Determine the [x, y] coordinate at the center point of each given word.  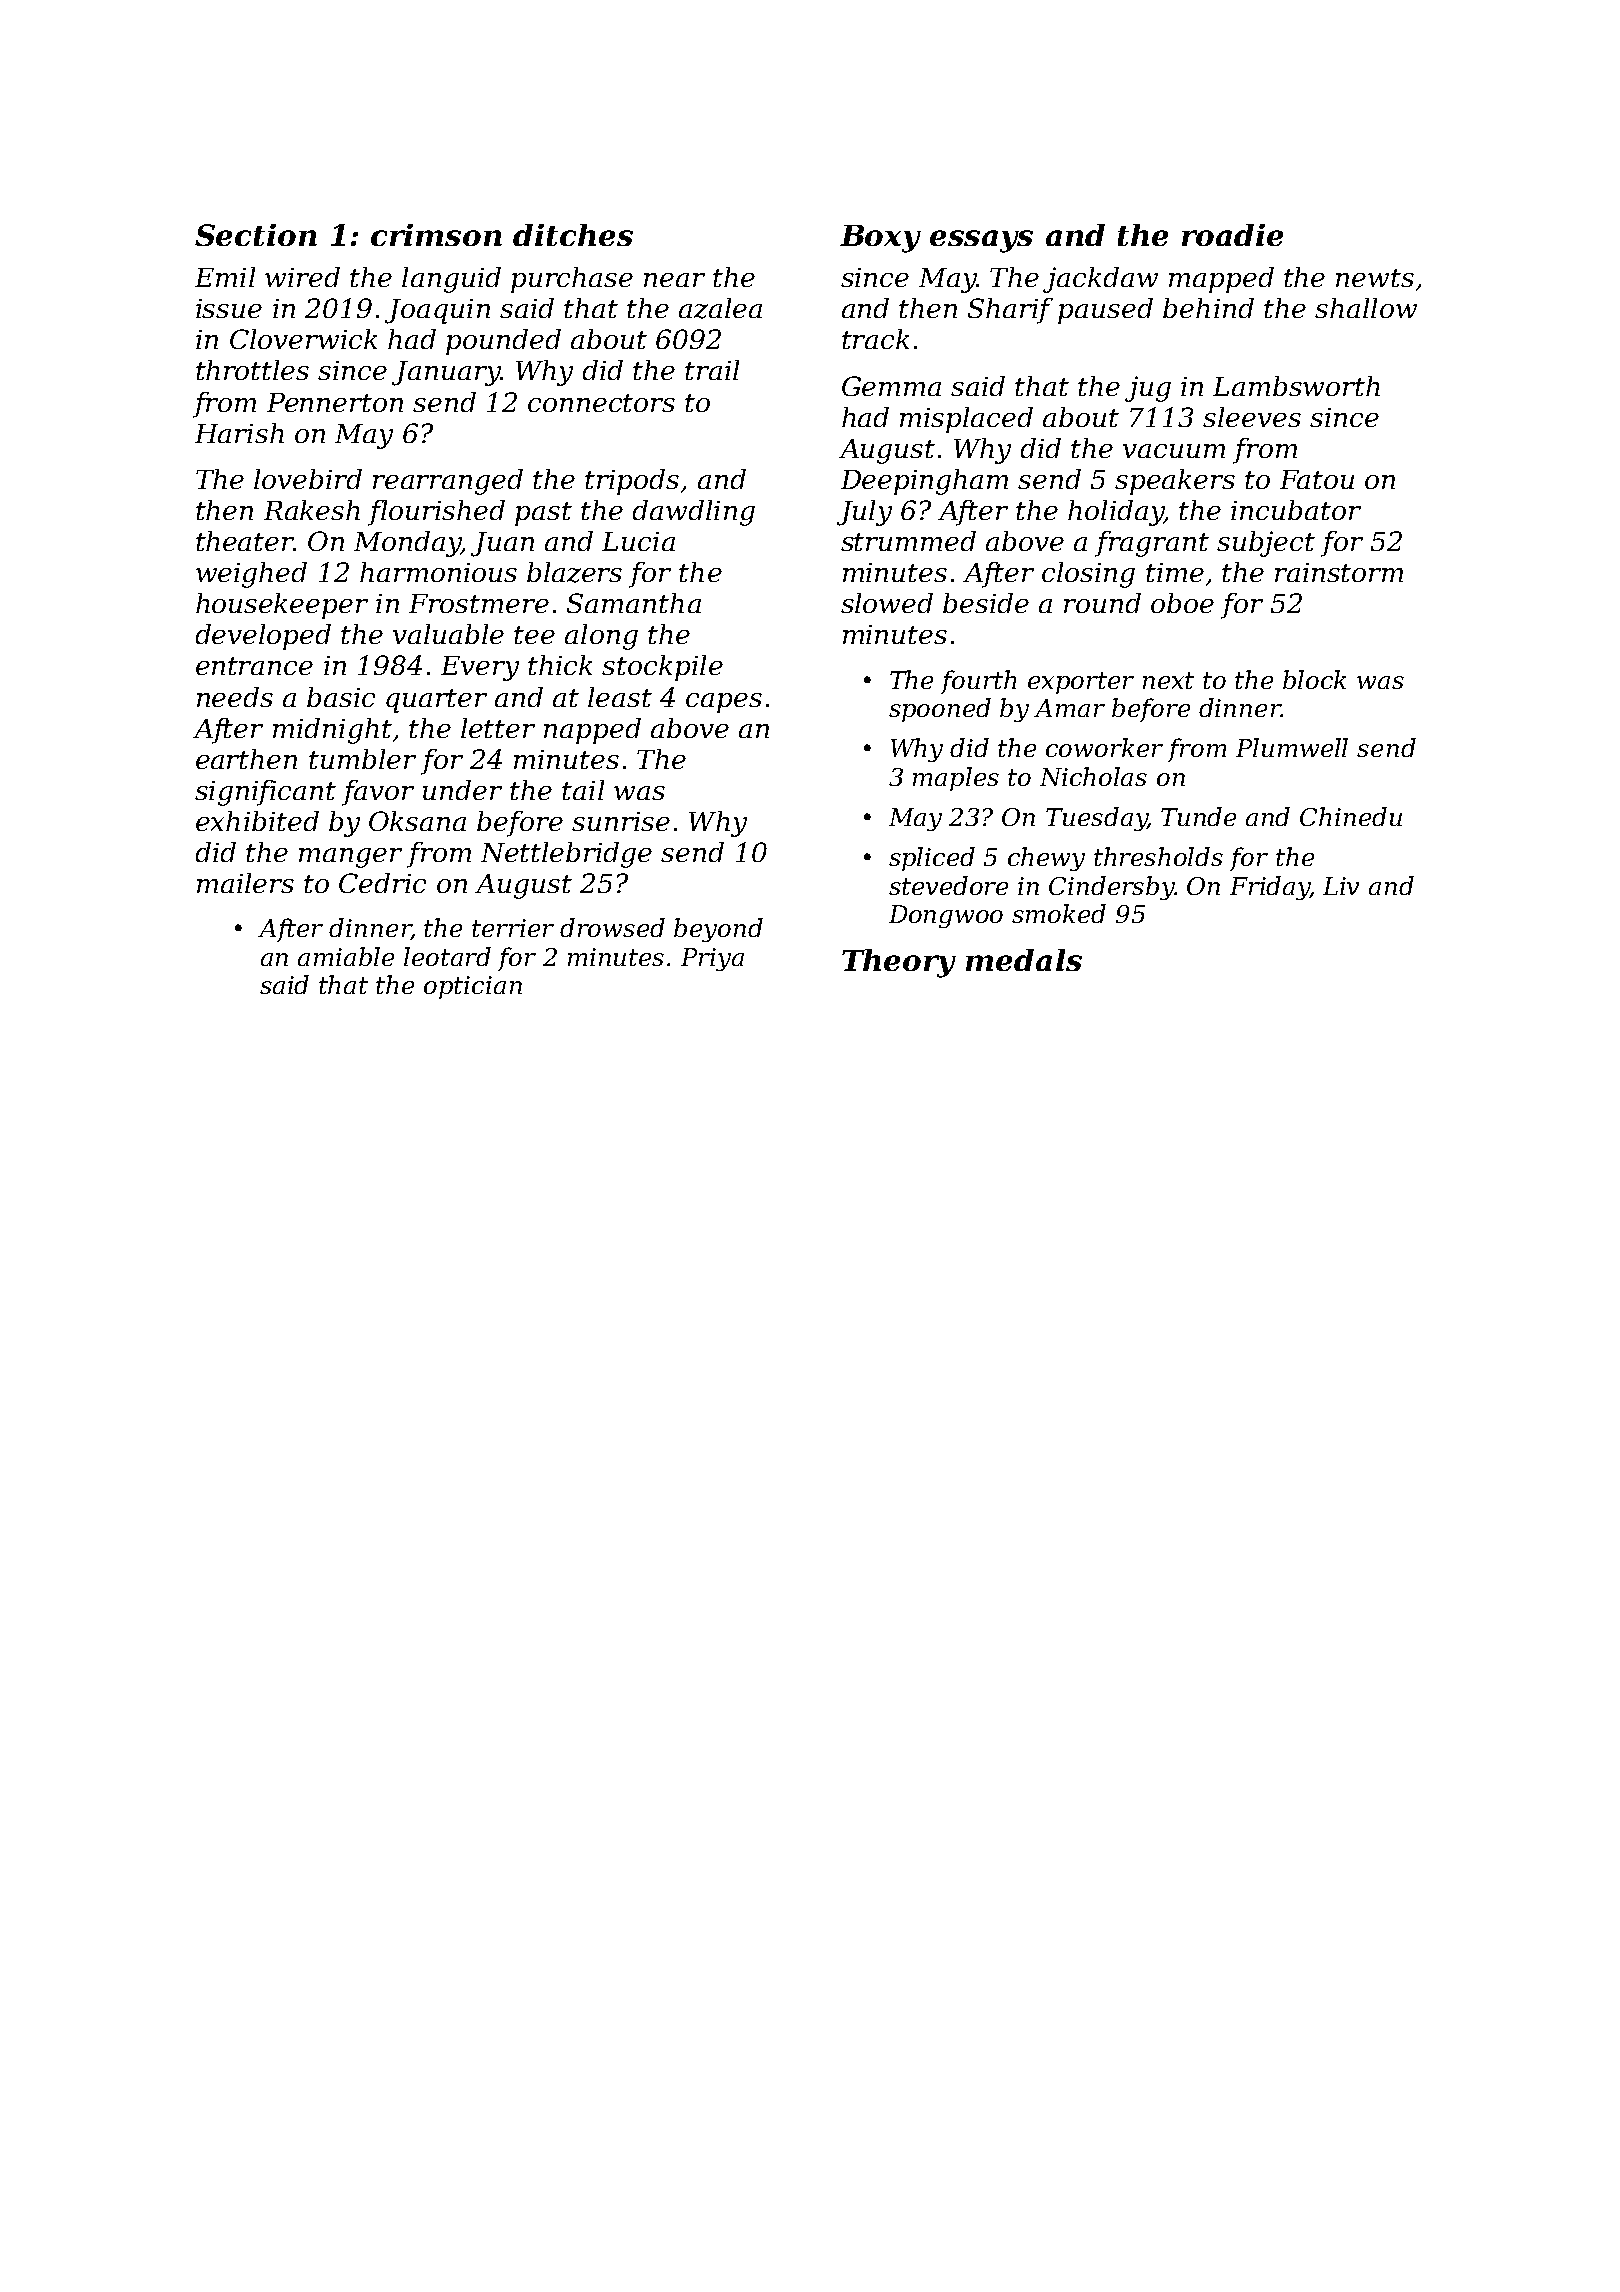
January [446, 373]
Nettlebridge [566, 855]
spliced [932, 859]
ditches [573, 235]
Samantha [634, 603]
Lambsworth [1296, 386]
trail [712, 370]
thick [560, 665]
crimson [436, 235]
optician [473, 987]
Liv [1341, 886]
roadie [1232, 235]
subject [1266, 544]
